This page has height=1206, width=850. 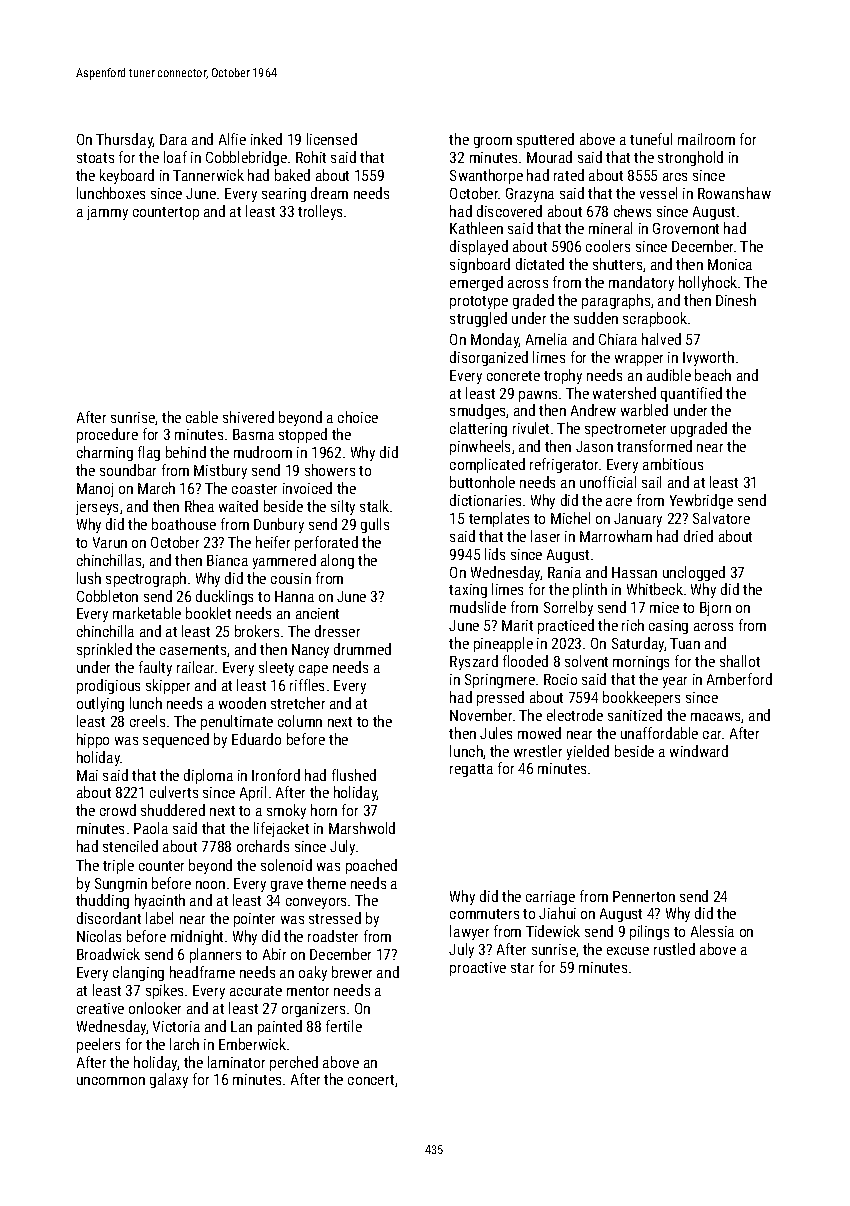 What do you see at coordinates (107, 213) in the page?
I see `jammy` at bounding box center [107, 213].
